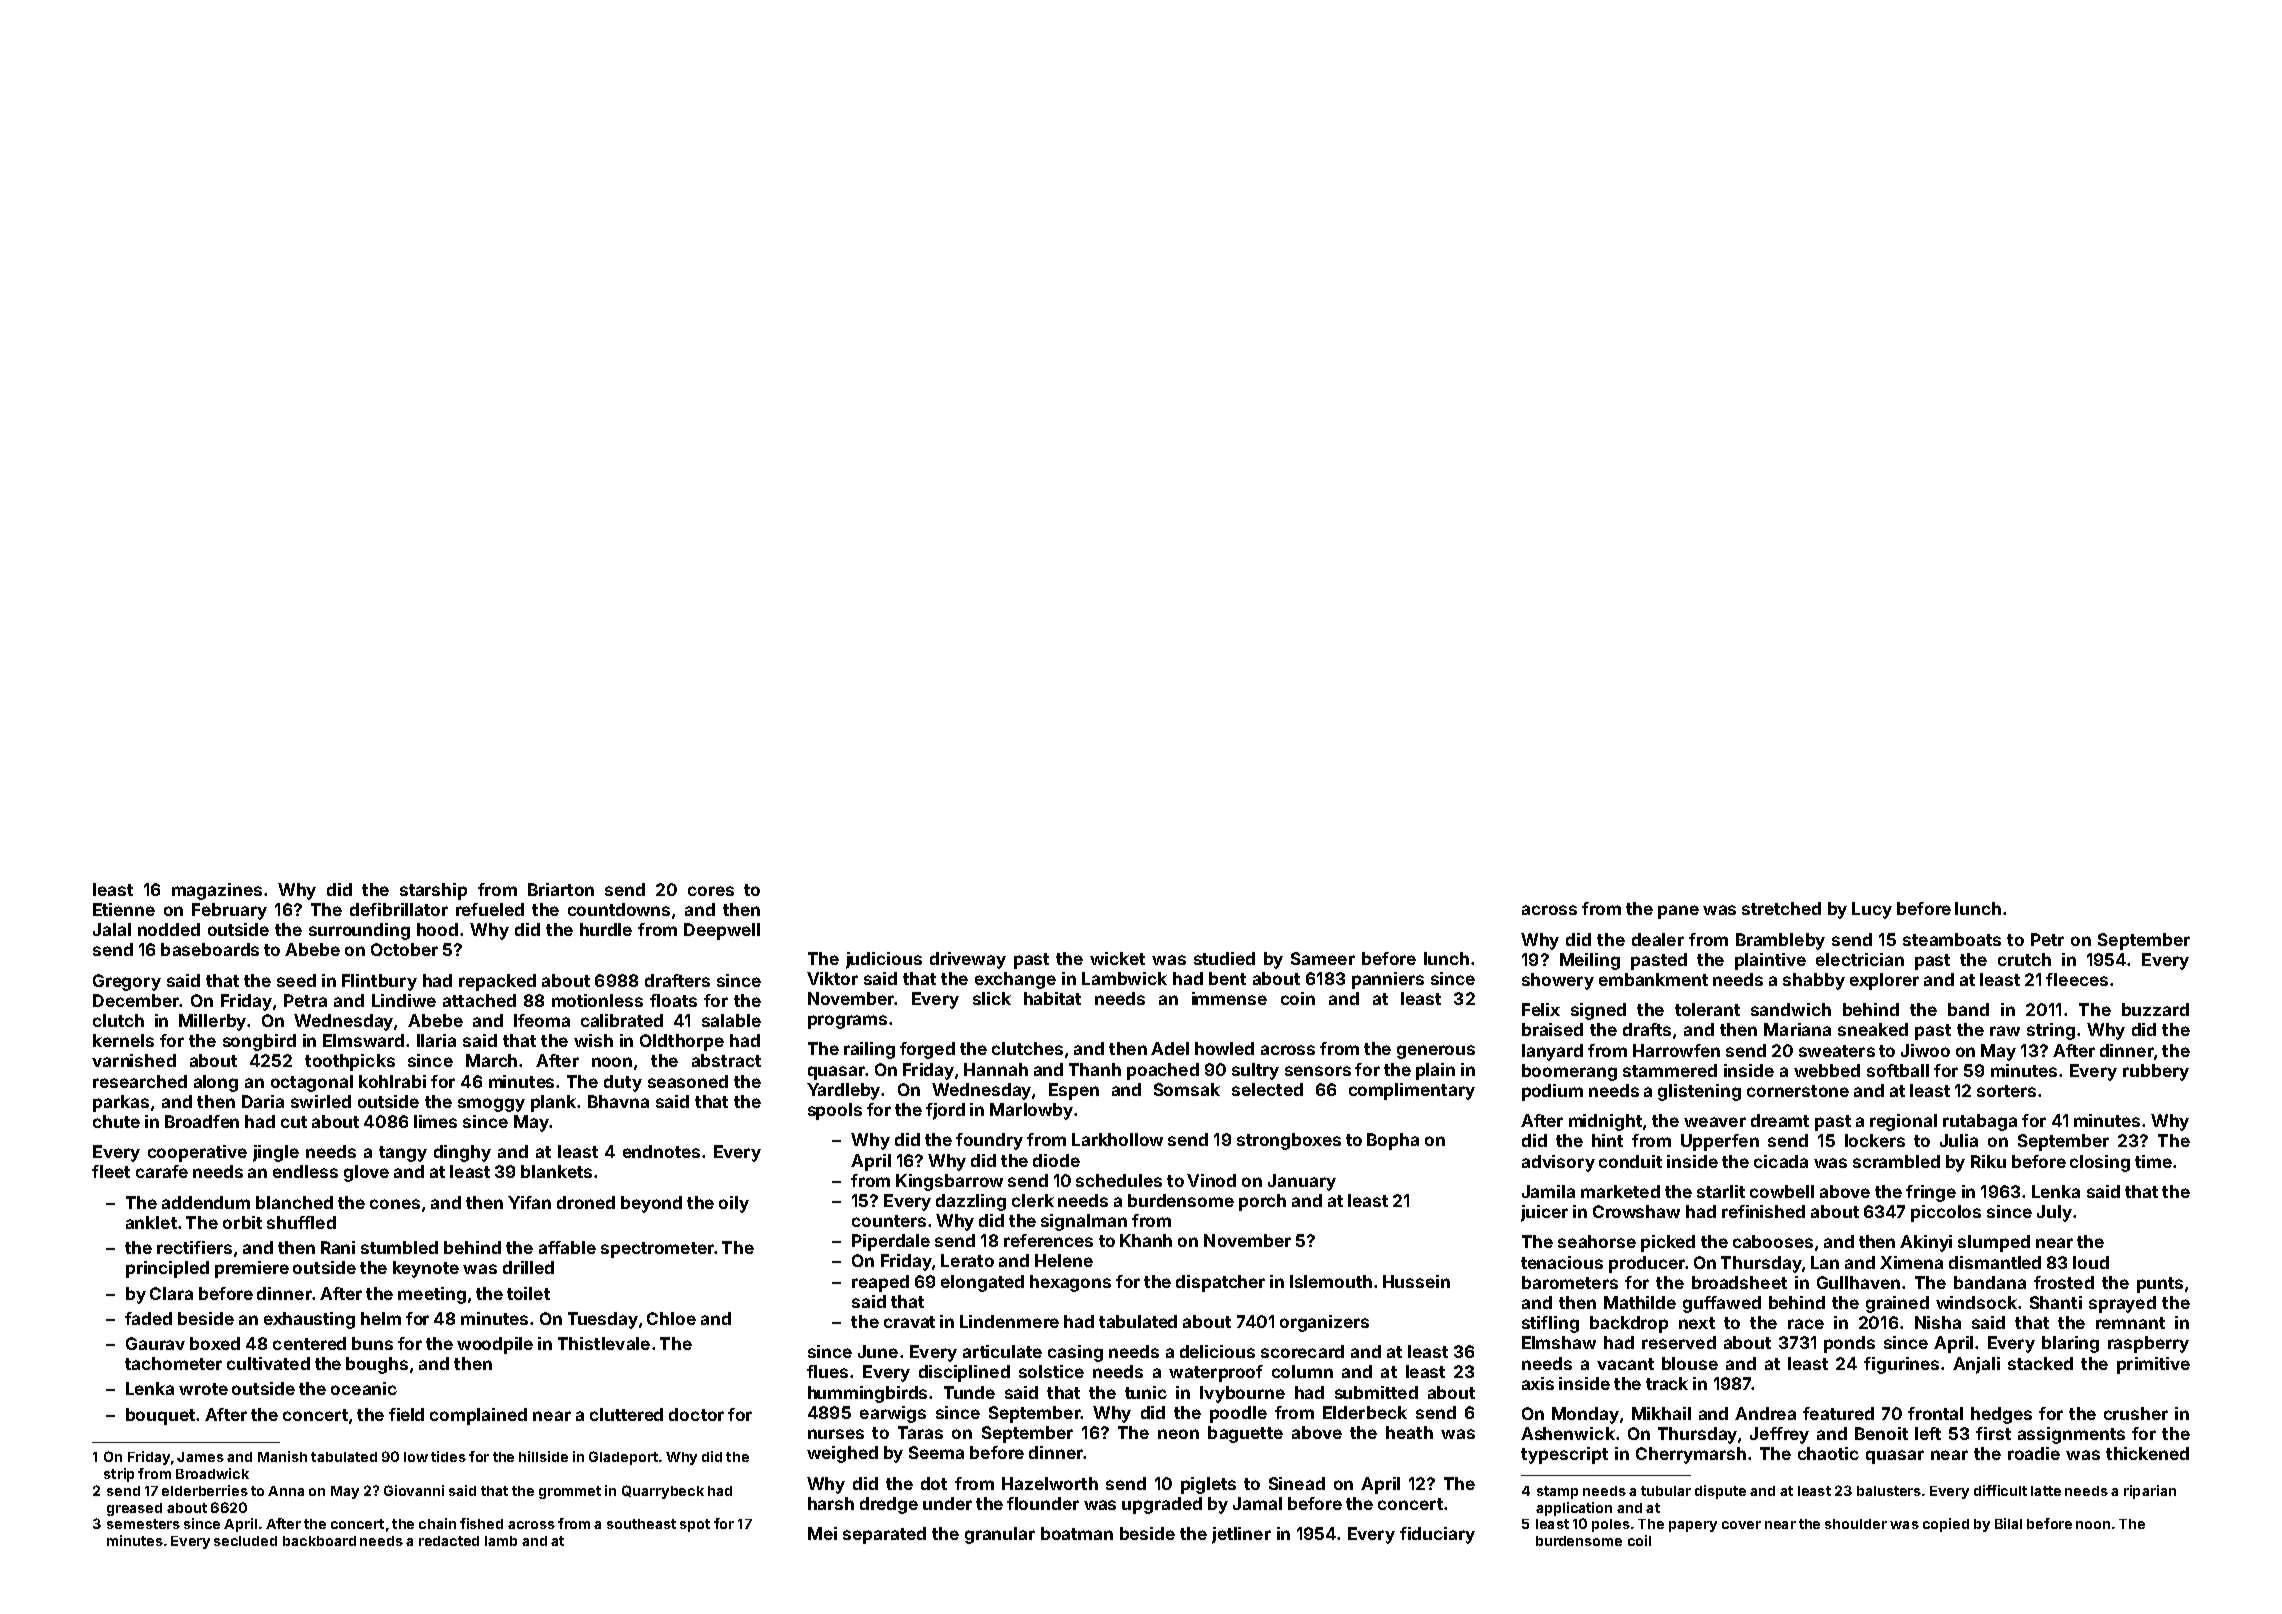  I want to click on Briarton, so click(561, 889).
